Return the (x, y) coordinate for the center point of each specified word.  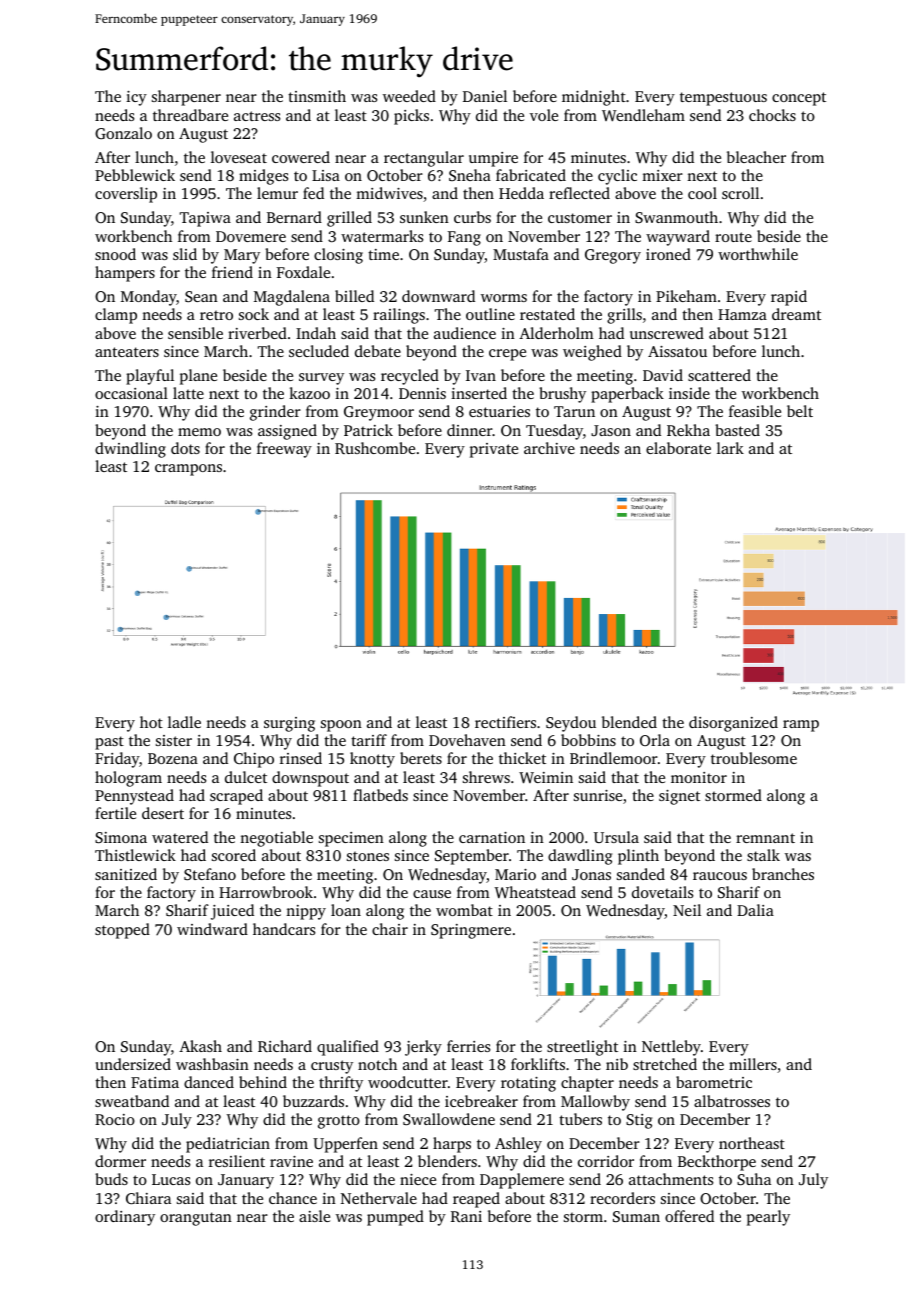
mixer (662, 175)
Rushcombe (375, 448)
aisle (314, 1216)
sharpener (186, 98)
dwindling (130, 450)
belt (800, 411)
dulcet (246, 777)
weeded (409, 96)
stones (368, 856)
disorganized (733, 724)
